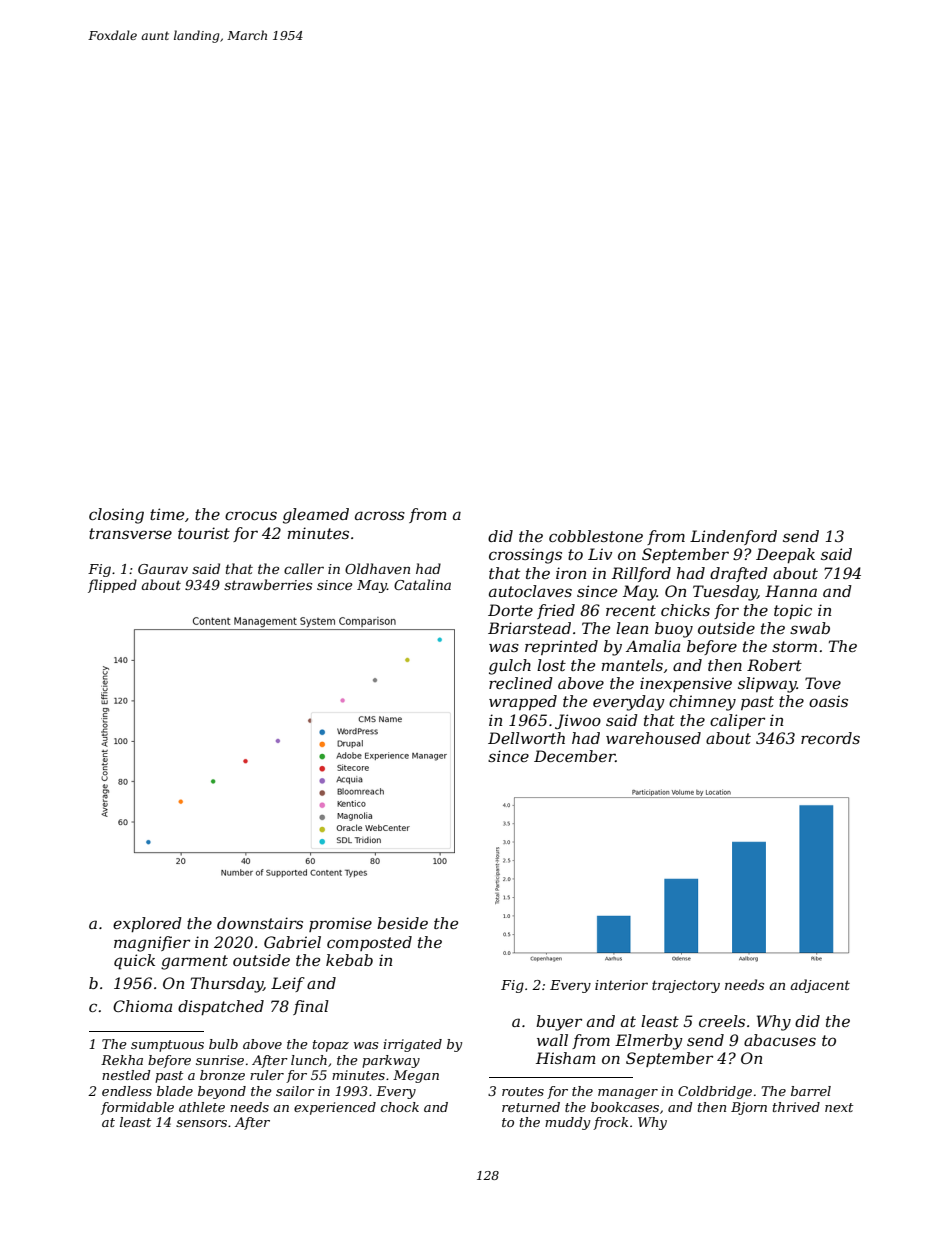 The width and height of the screenshot is (952, 1233). Describe the element at coordinates (316, 516) in the screenshot. I see `gleamed` at that location.
